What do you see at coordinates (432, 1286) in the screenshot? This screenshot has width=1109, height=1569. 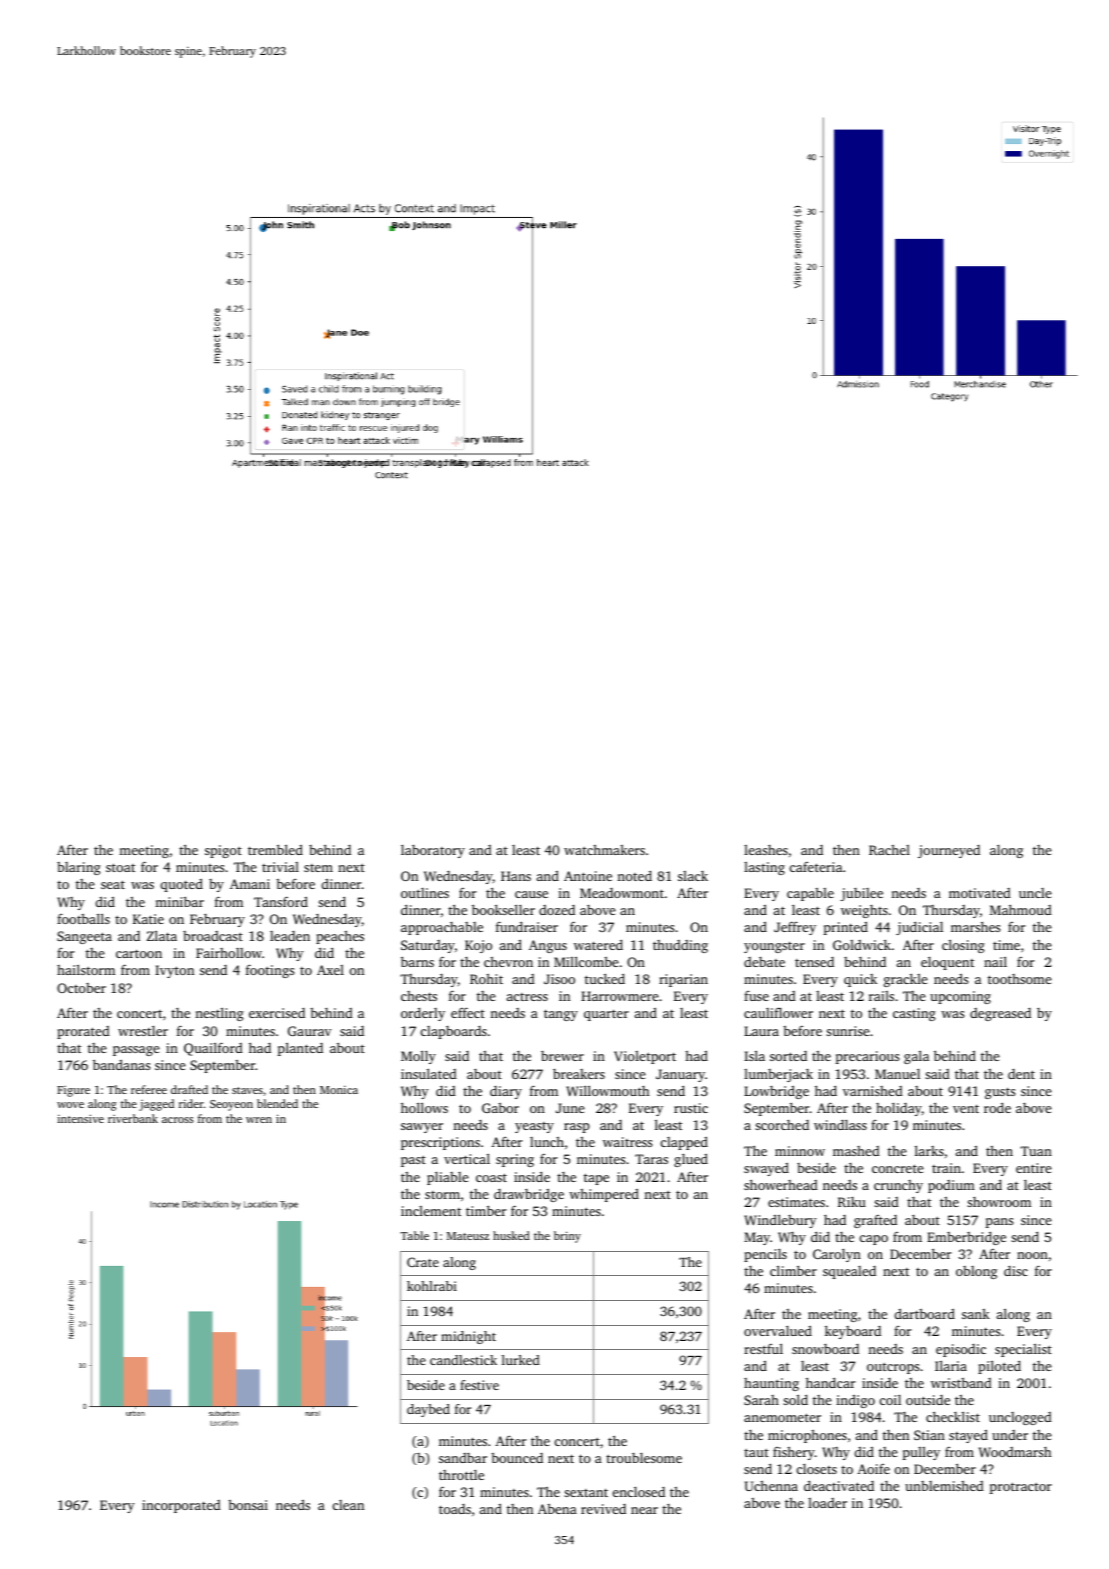 I see `kohlrabi` at bounding box center [432, 1286].
